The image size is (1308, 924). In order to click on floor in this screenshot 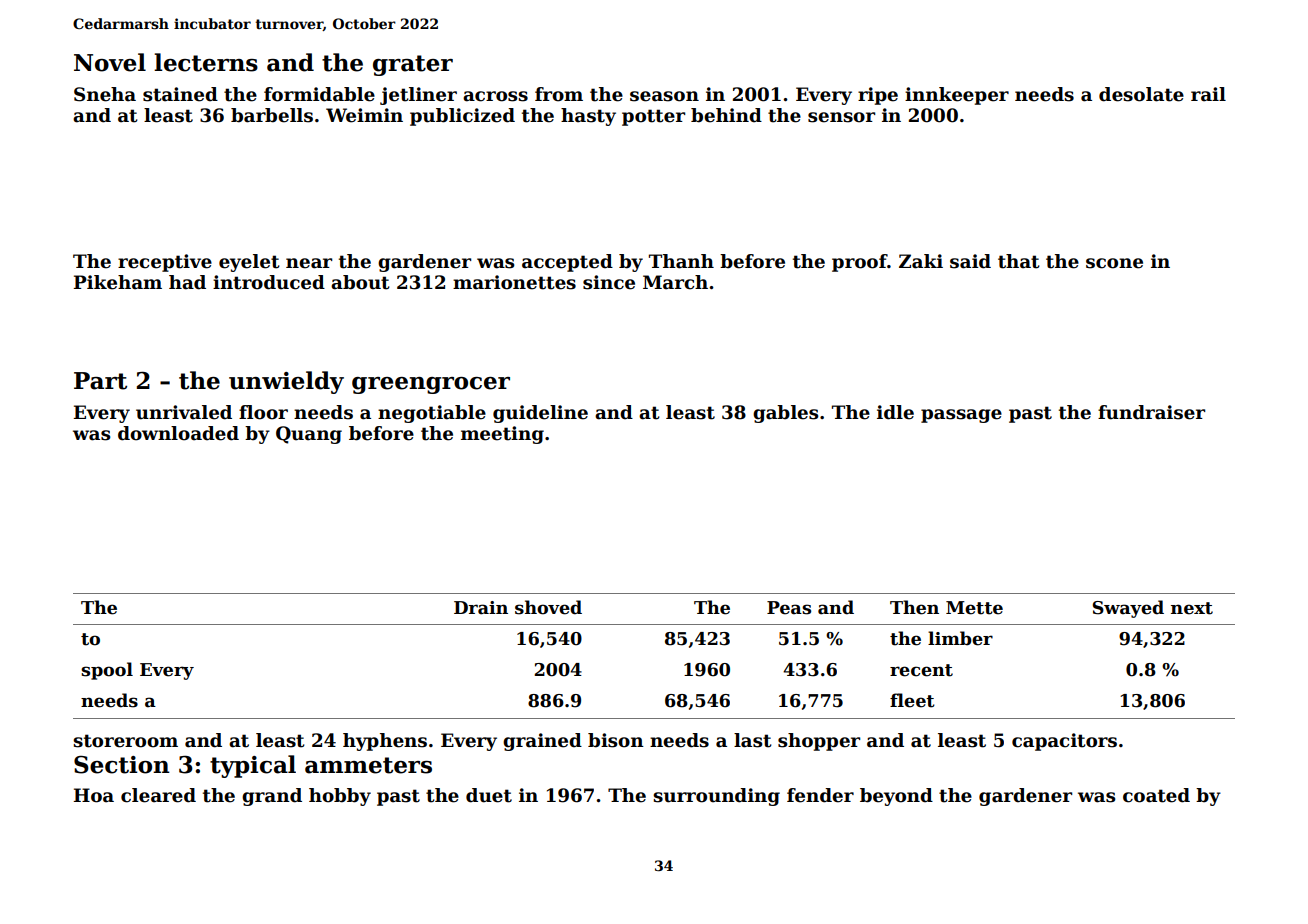, I will do `click(263, 412)`.
